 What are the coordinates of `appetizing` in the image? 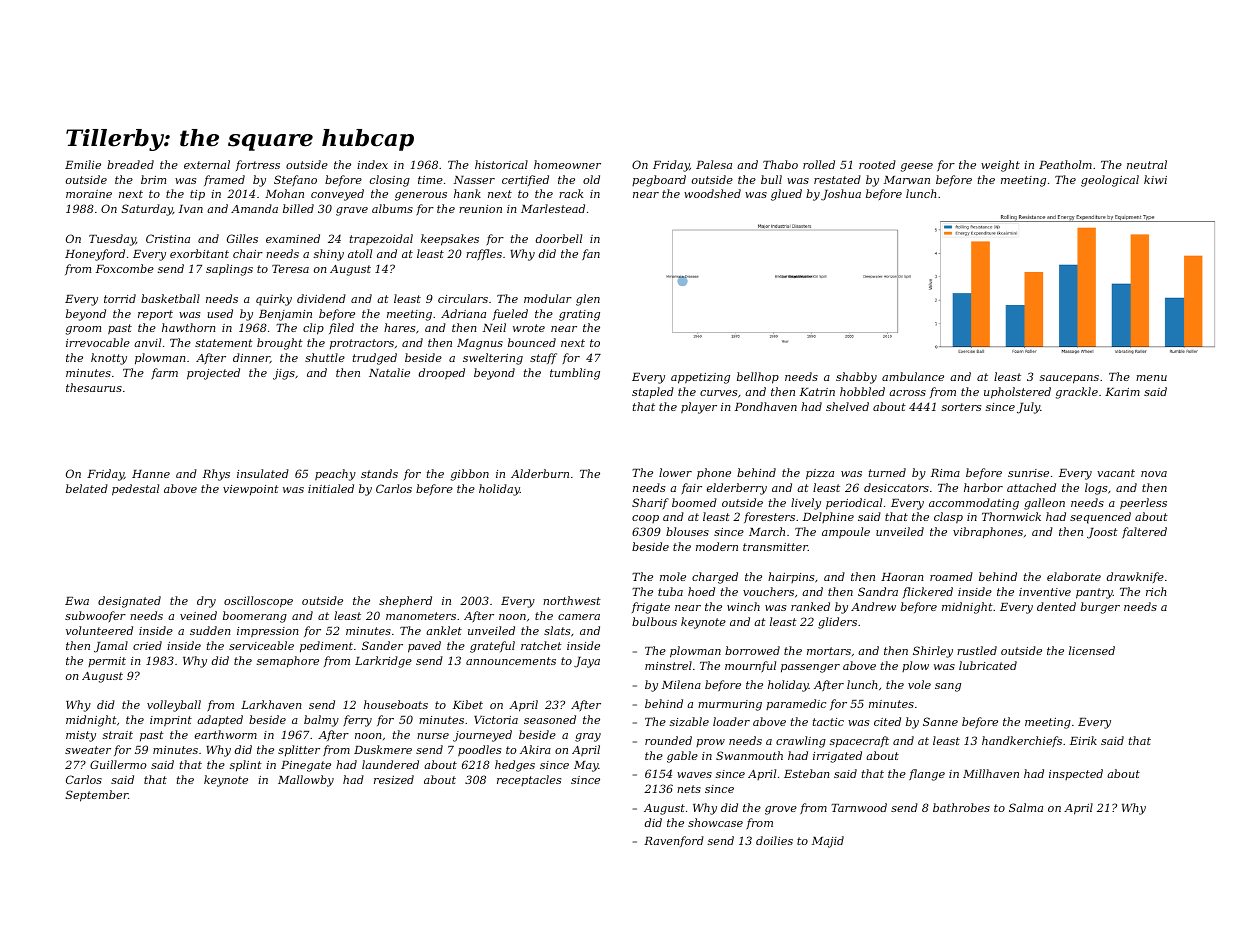 It's located at (700, 378).
